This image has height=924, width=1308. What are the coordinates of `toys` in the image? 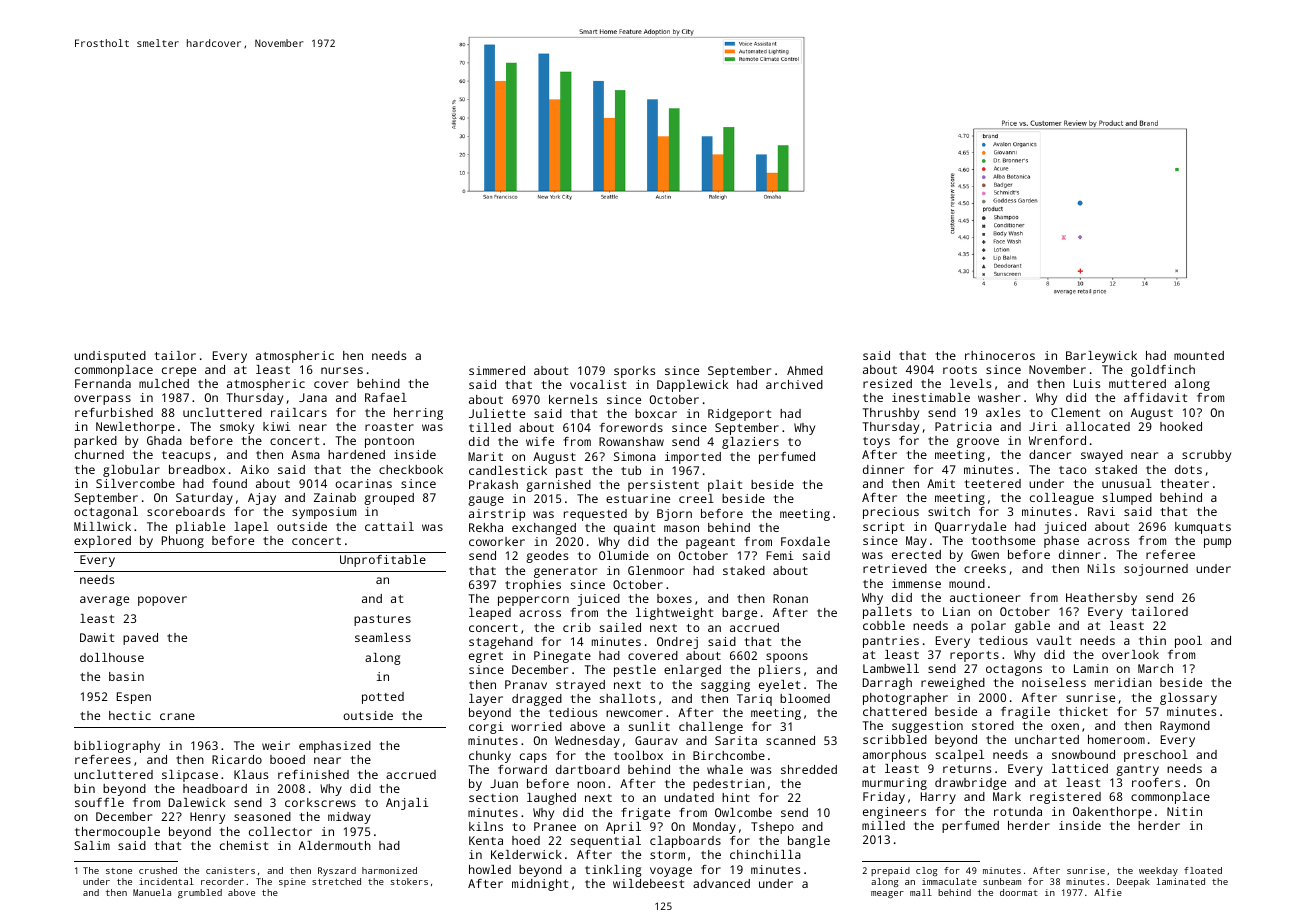 It's located at (876, 442).
